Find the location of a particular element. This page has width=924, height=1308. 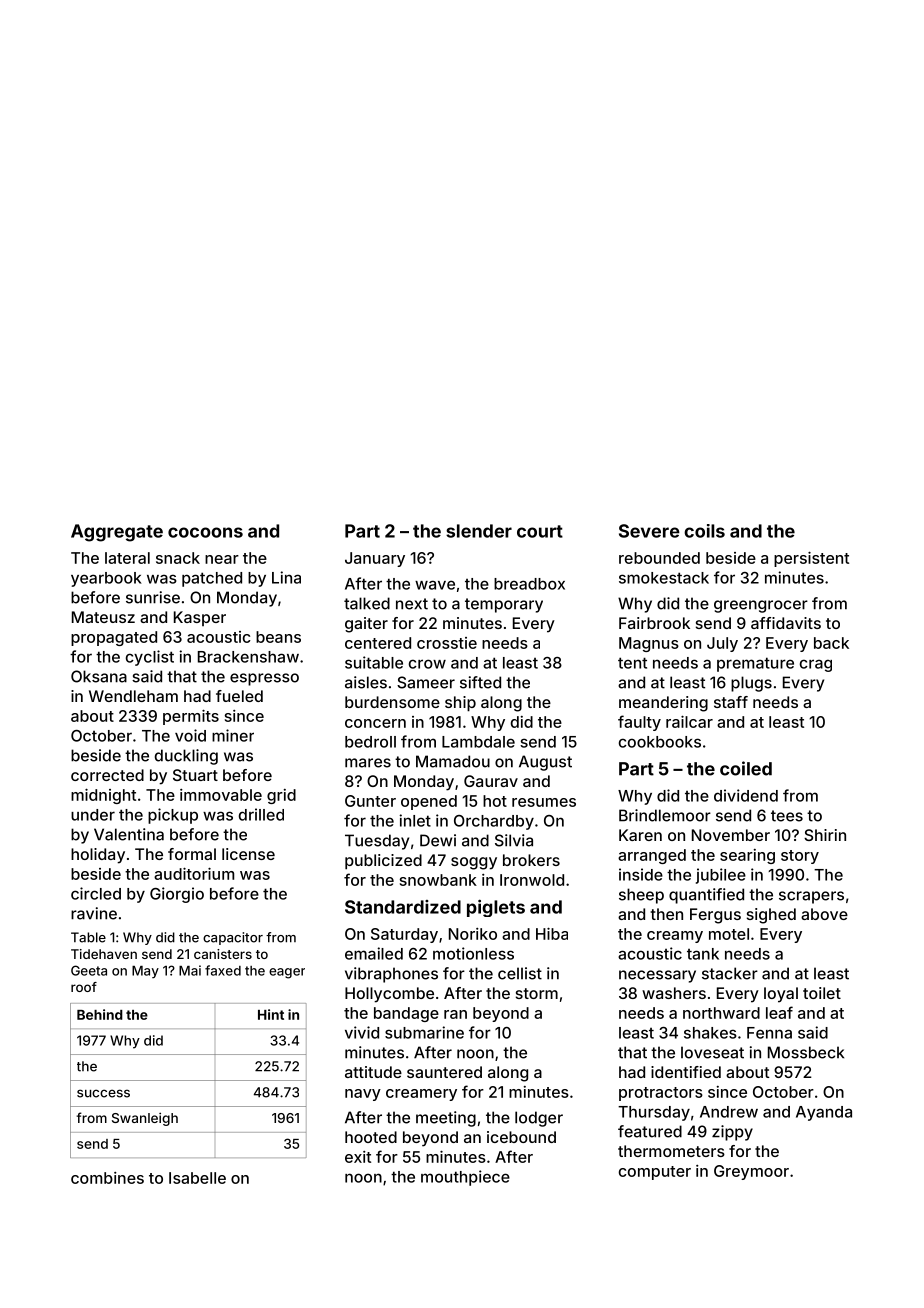

formal is located at coordinates (192, 854).
